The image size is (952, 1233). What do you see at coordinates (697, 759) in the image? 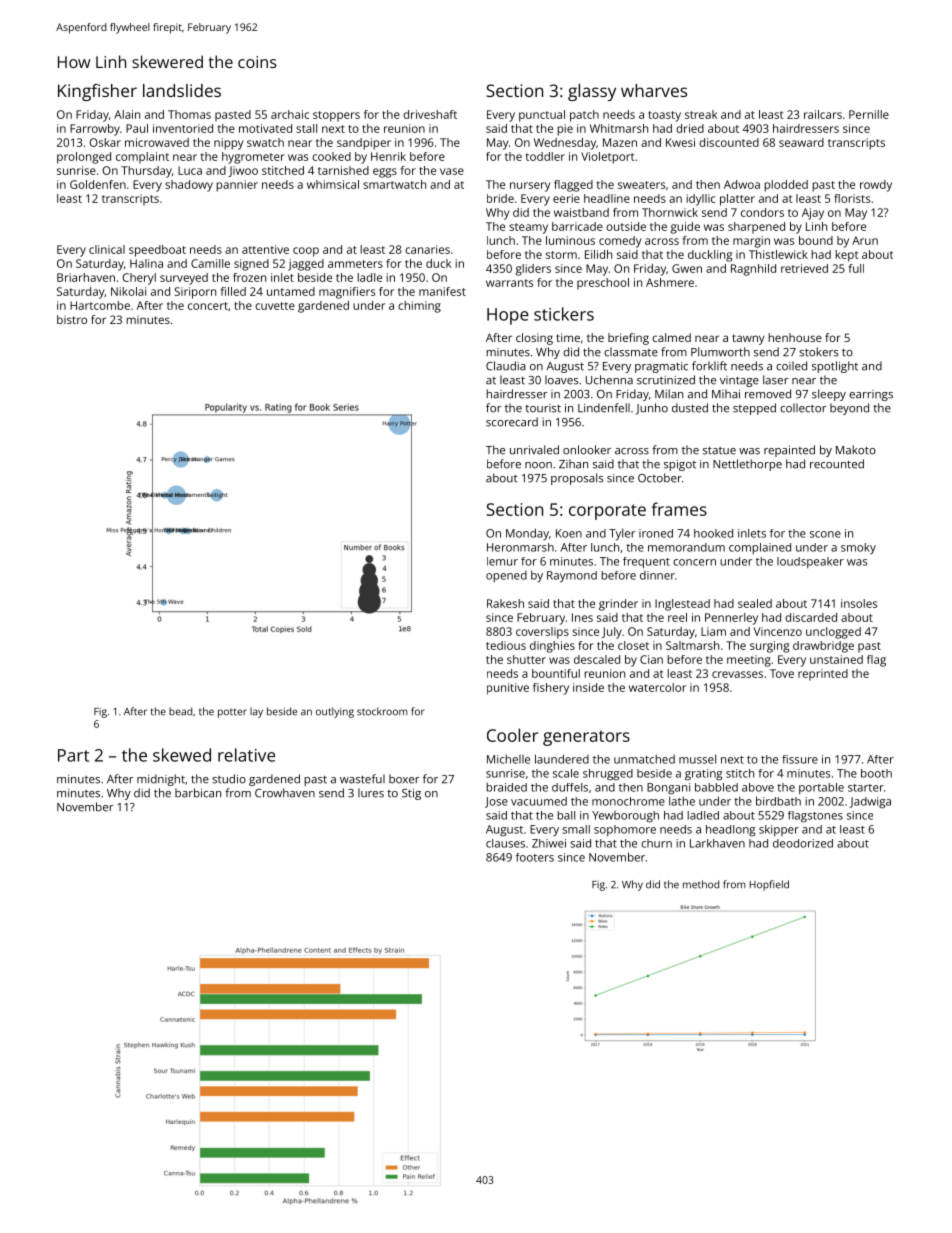
I see `mussel` at bounding box center [697, 759].
